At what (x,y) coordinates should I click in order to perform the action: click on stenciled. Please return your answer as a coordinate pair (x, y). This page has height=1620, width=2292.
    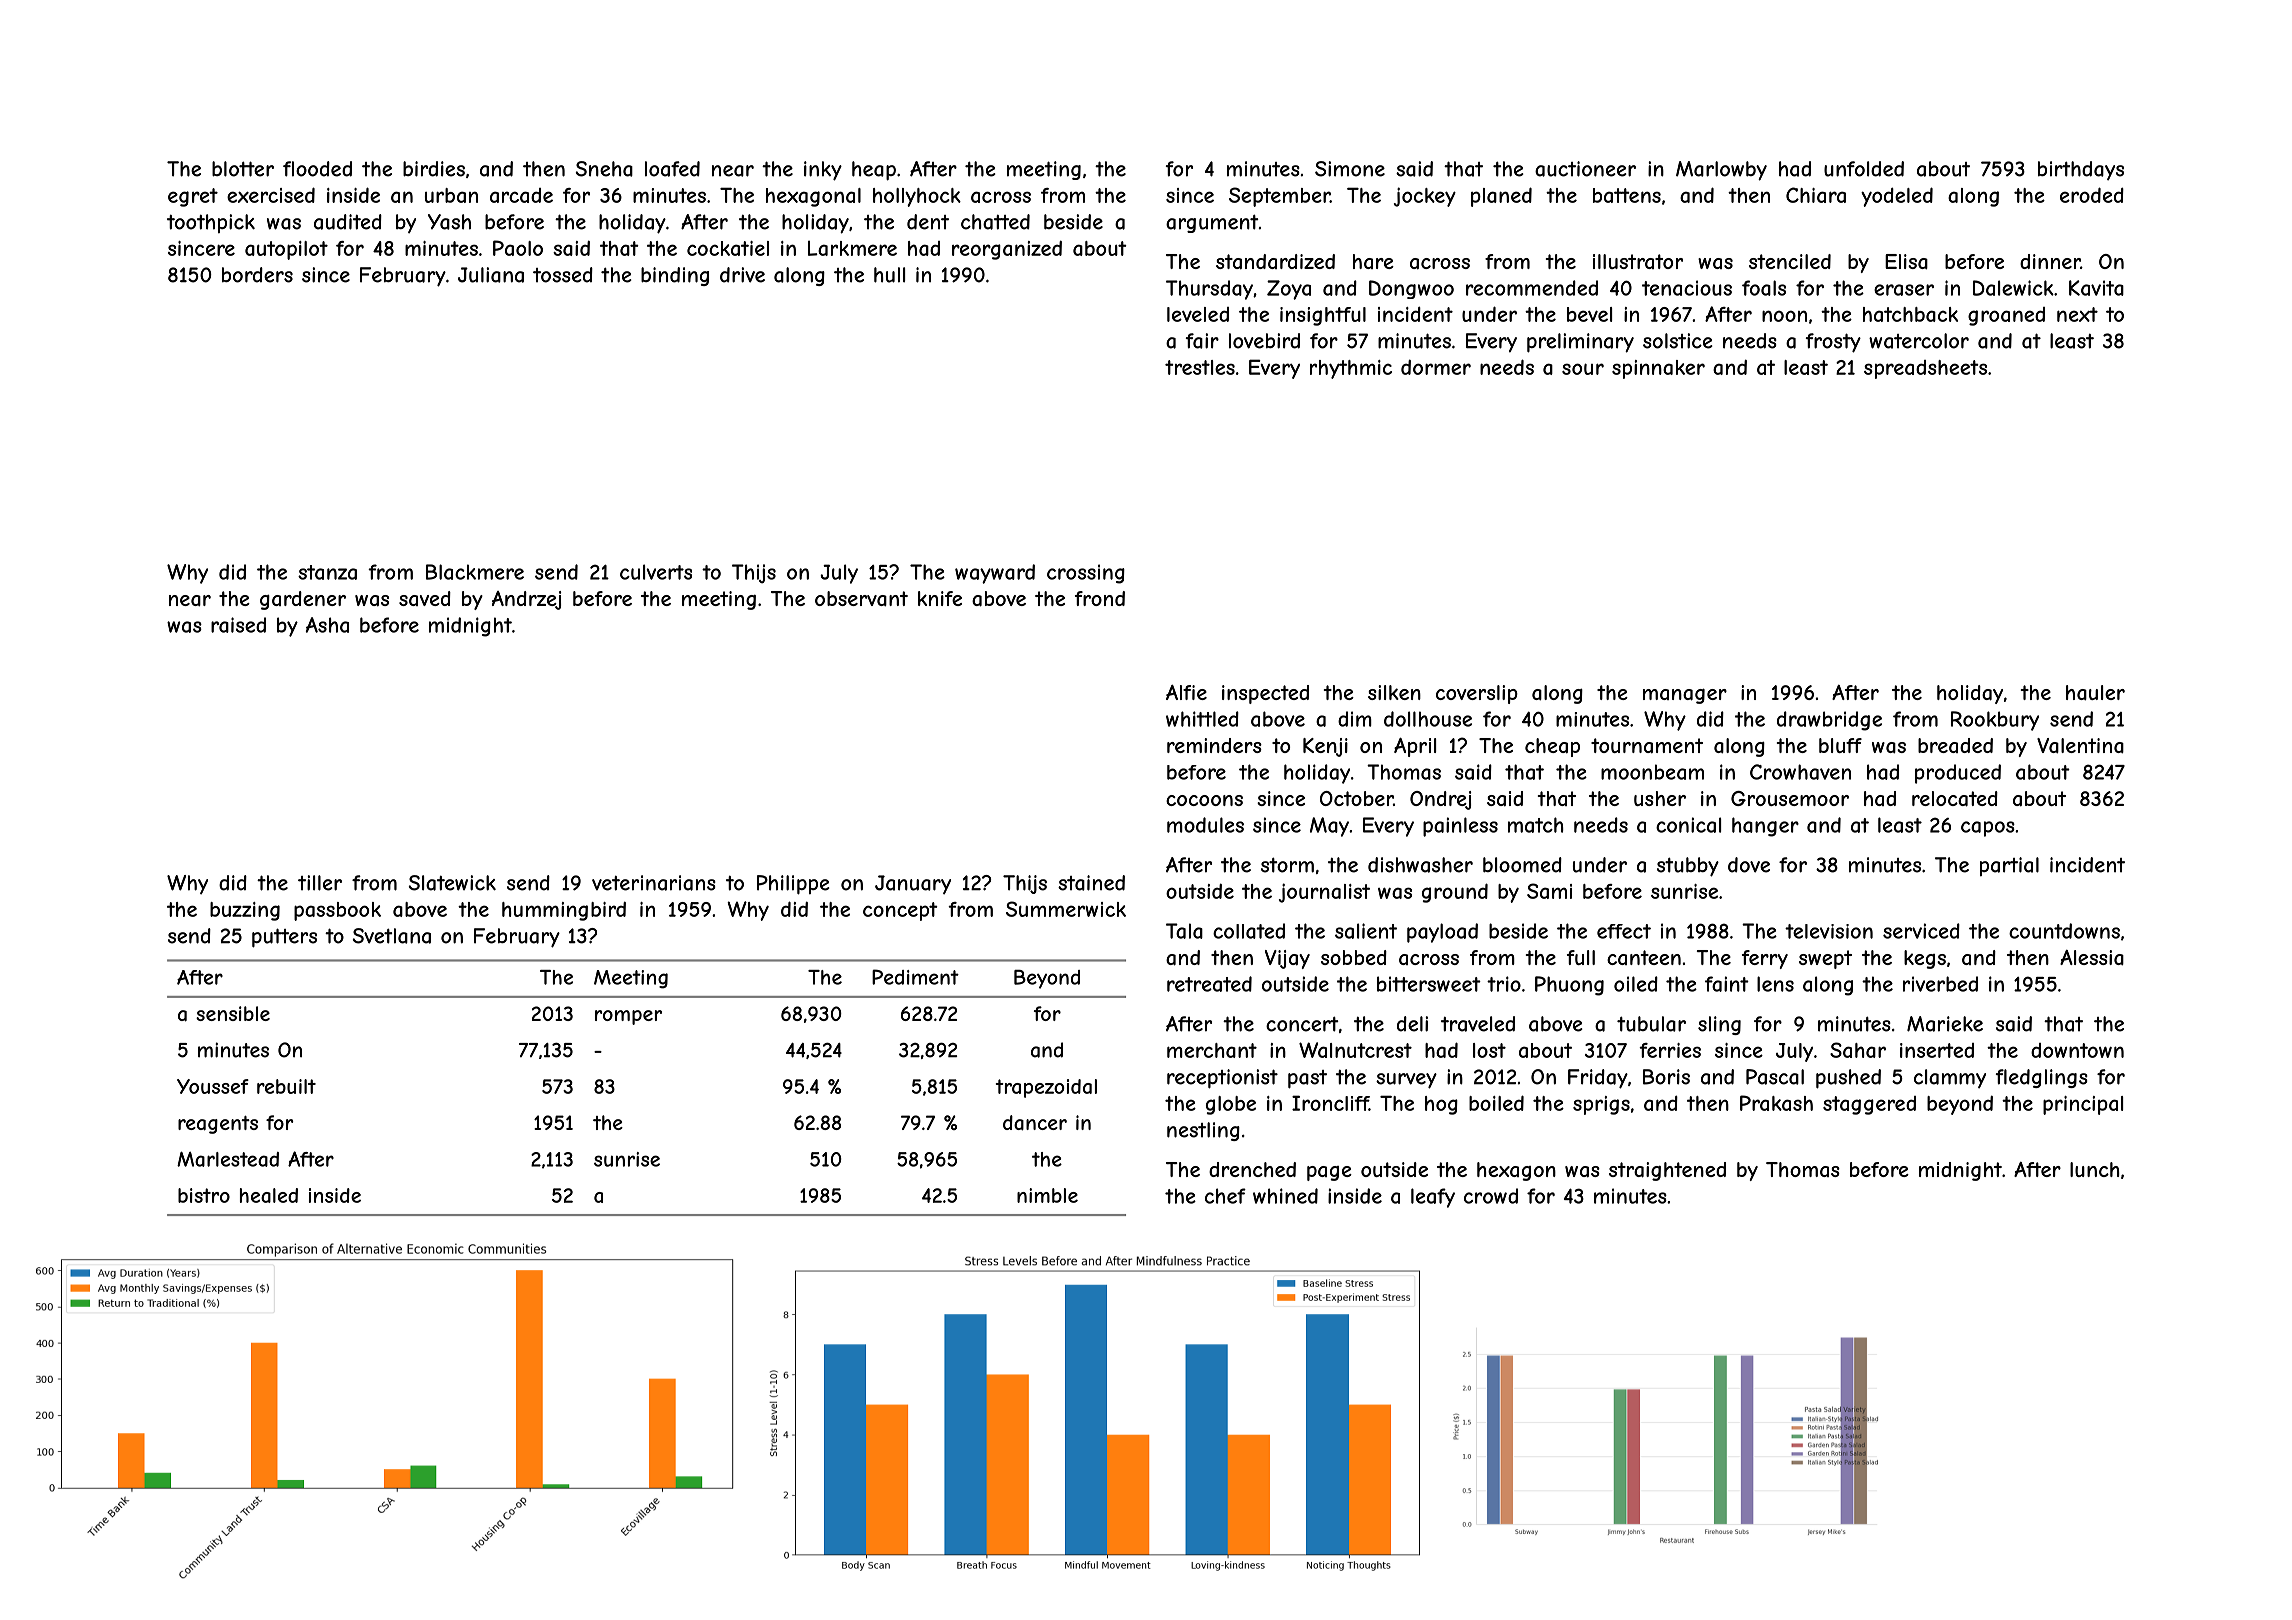
    Looking at the image, I should click on (1790, 261).
